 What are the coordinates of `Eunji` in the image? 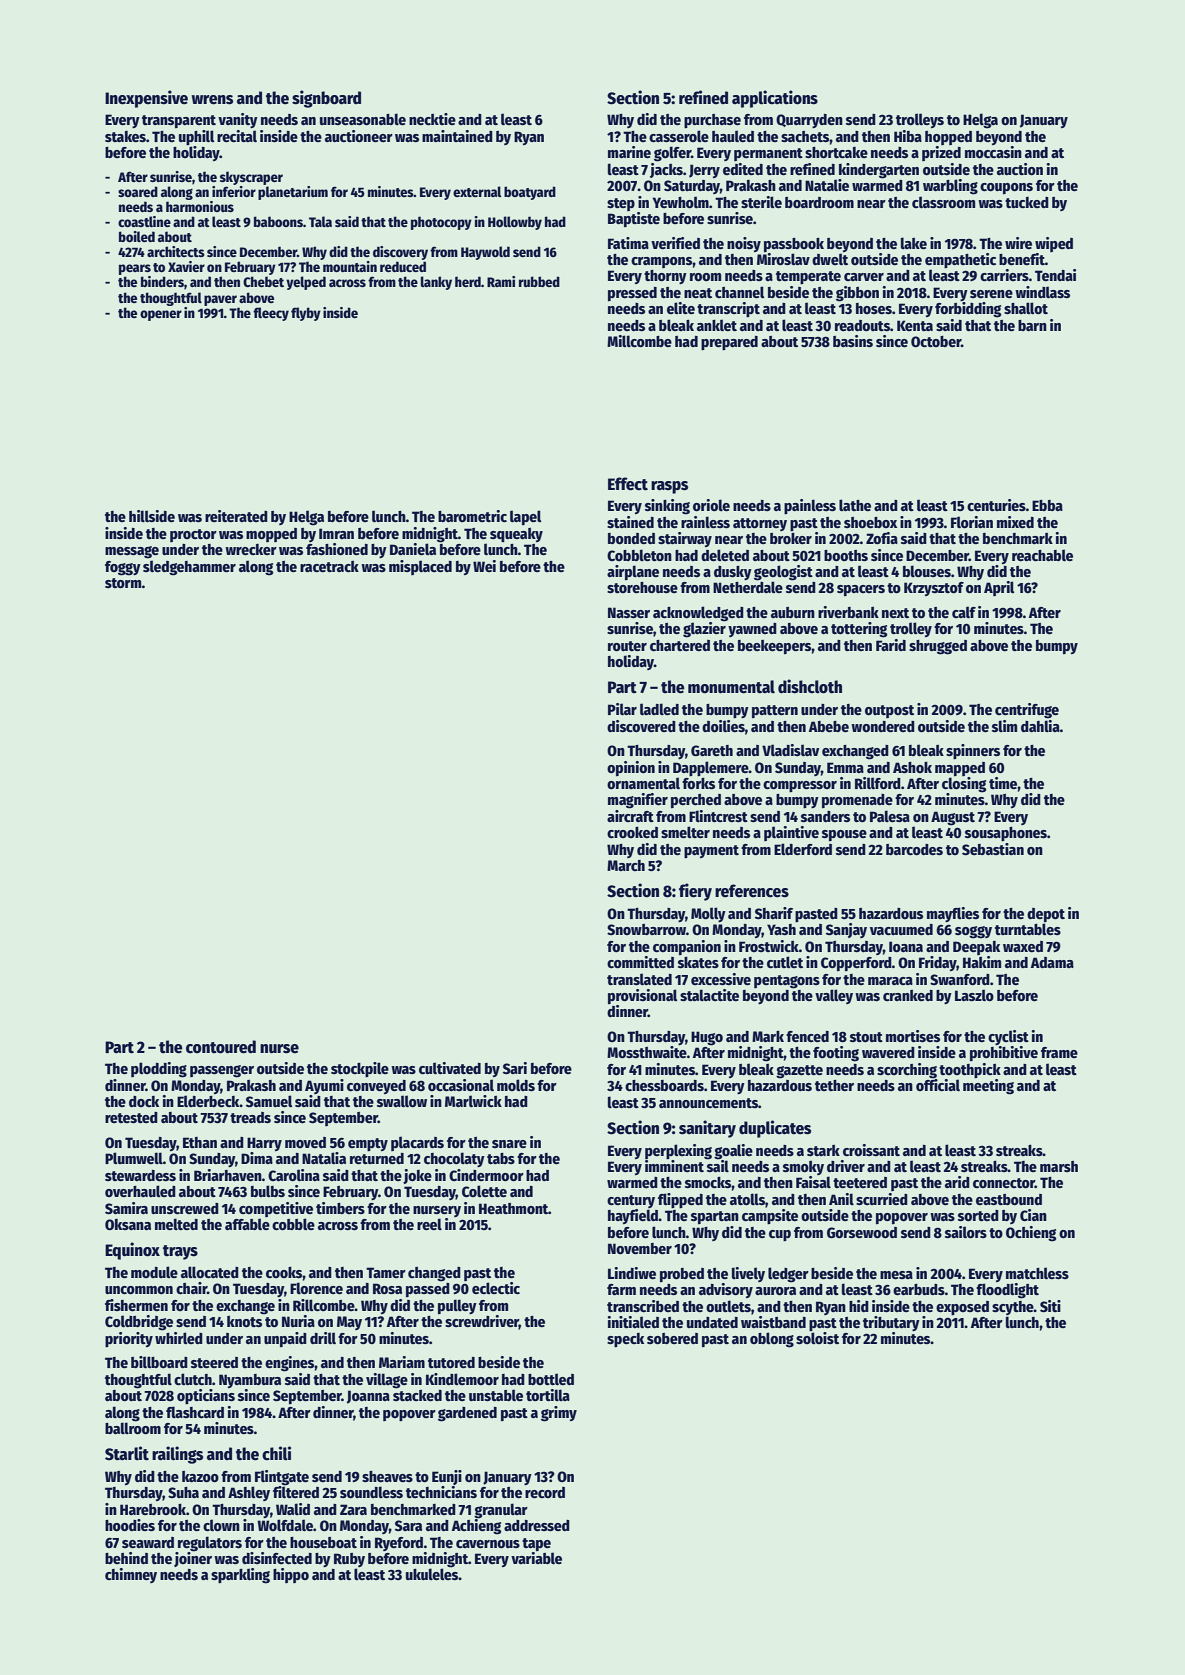 It's located at (447, 1477).
